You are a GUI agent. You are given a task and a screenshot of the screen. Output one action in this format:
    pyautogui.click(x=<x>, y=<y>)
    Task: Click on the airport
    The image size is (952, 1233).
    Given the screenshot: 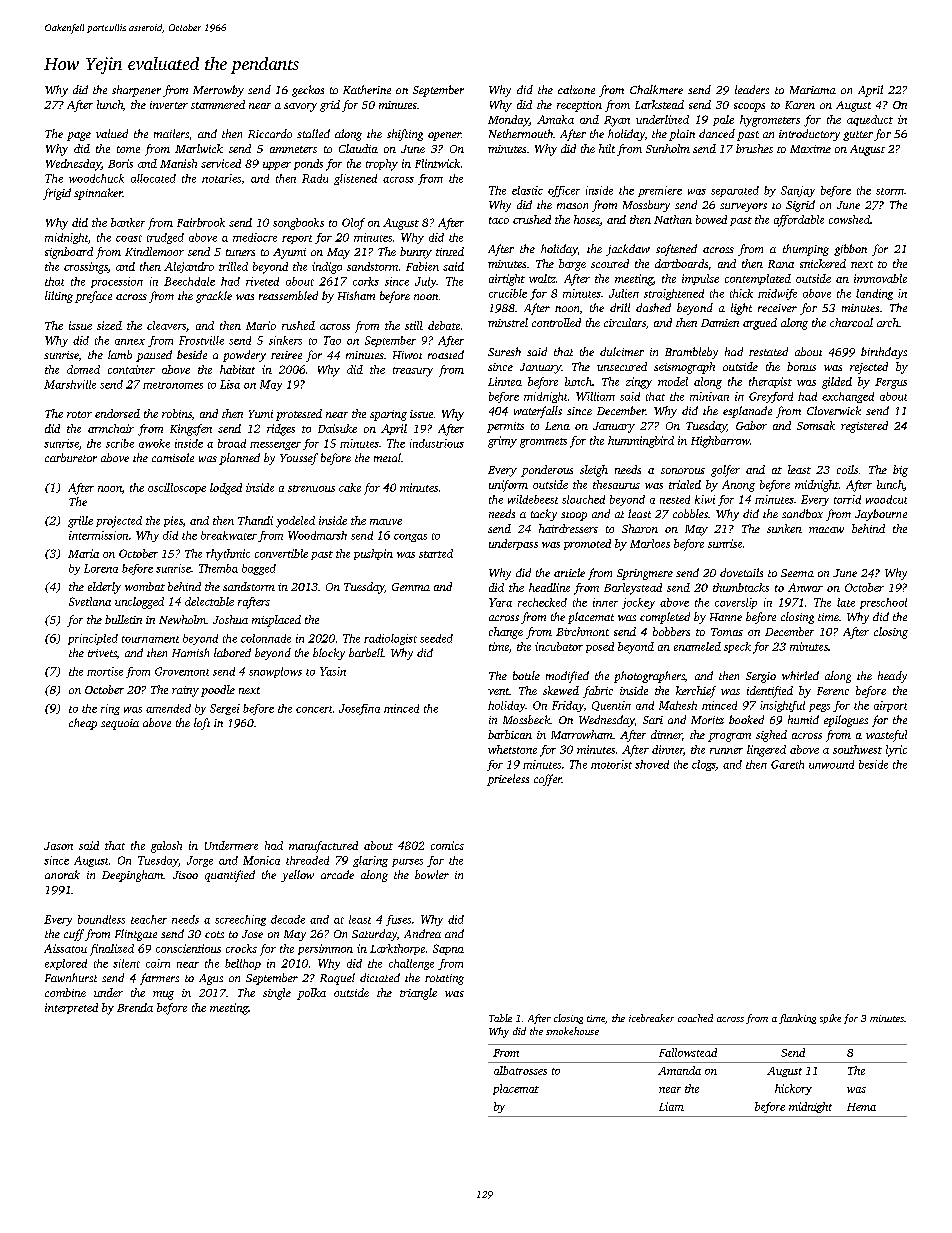 What is the action you would take?
    pyautogui.click(x=890, y=706)
